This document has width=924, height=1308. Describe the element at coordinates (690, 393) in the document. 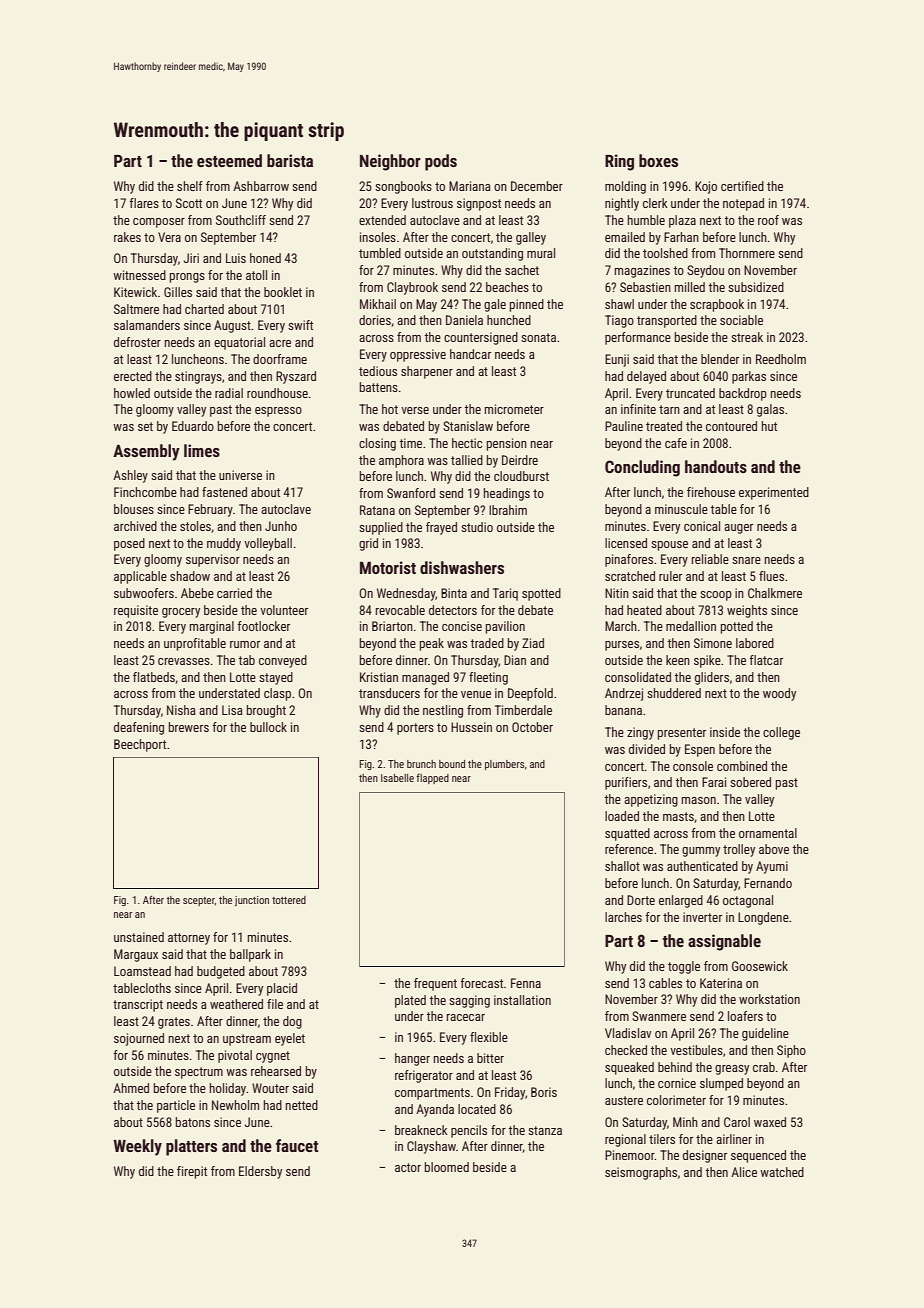

I see `truncated` at that location.
